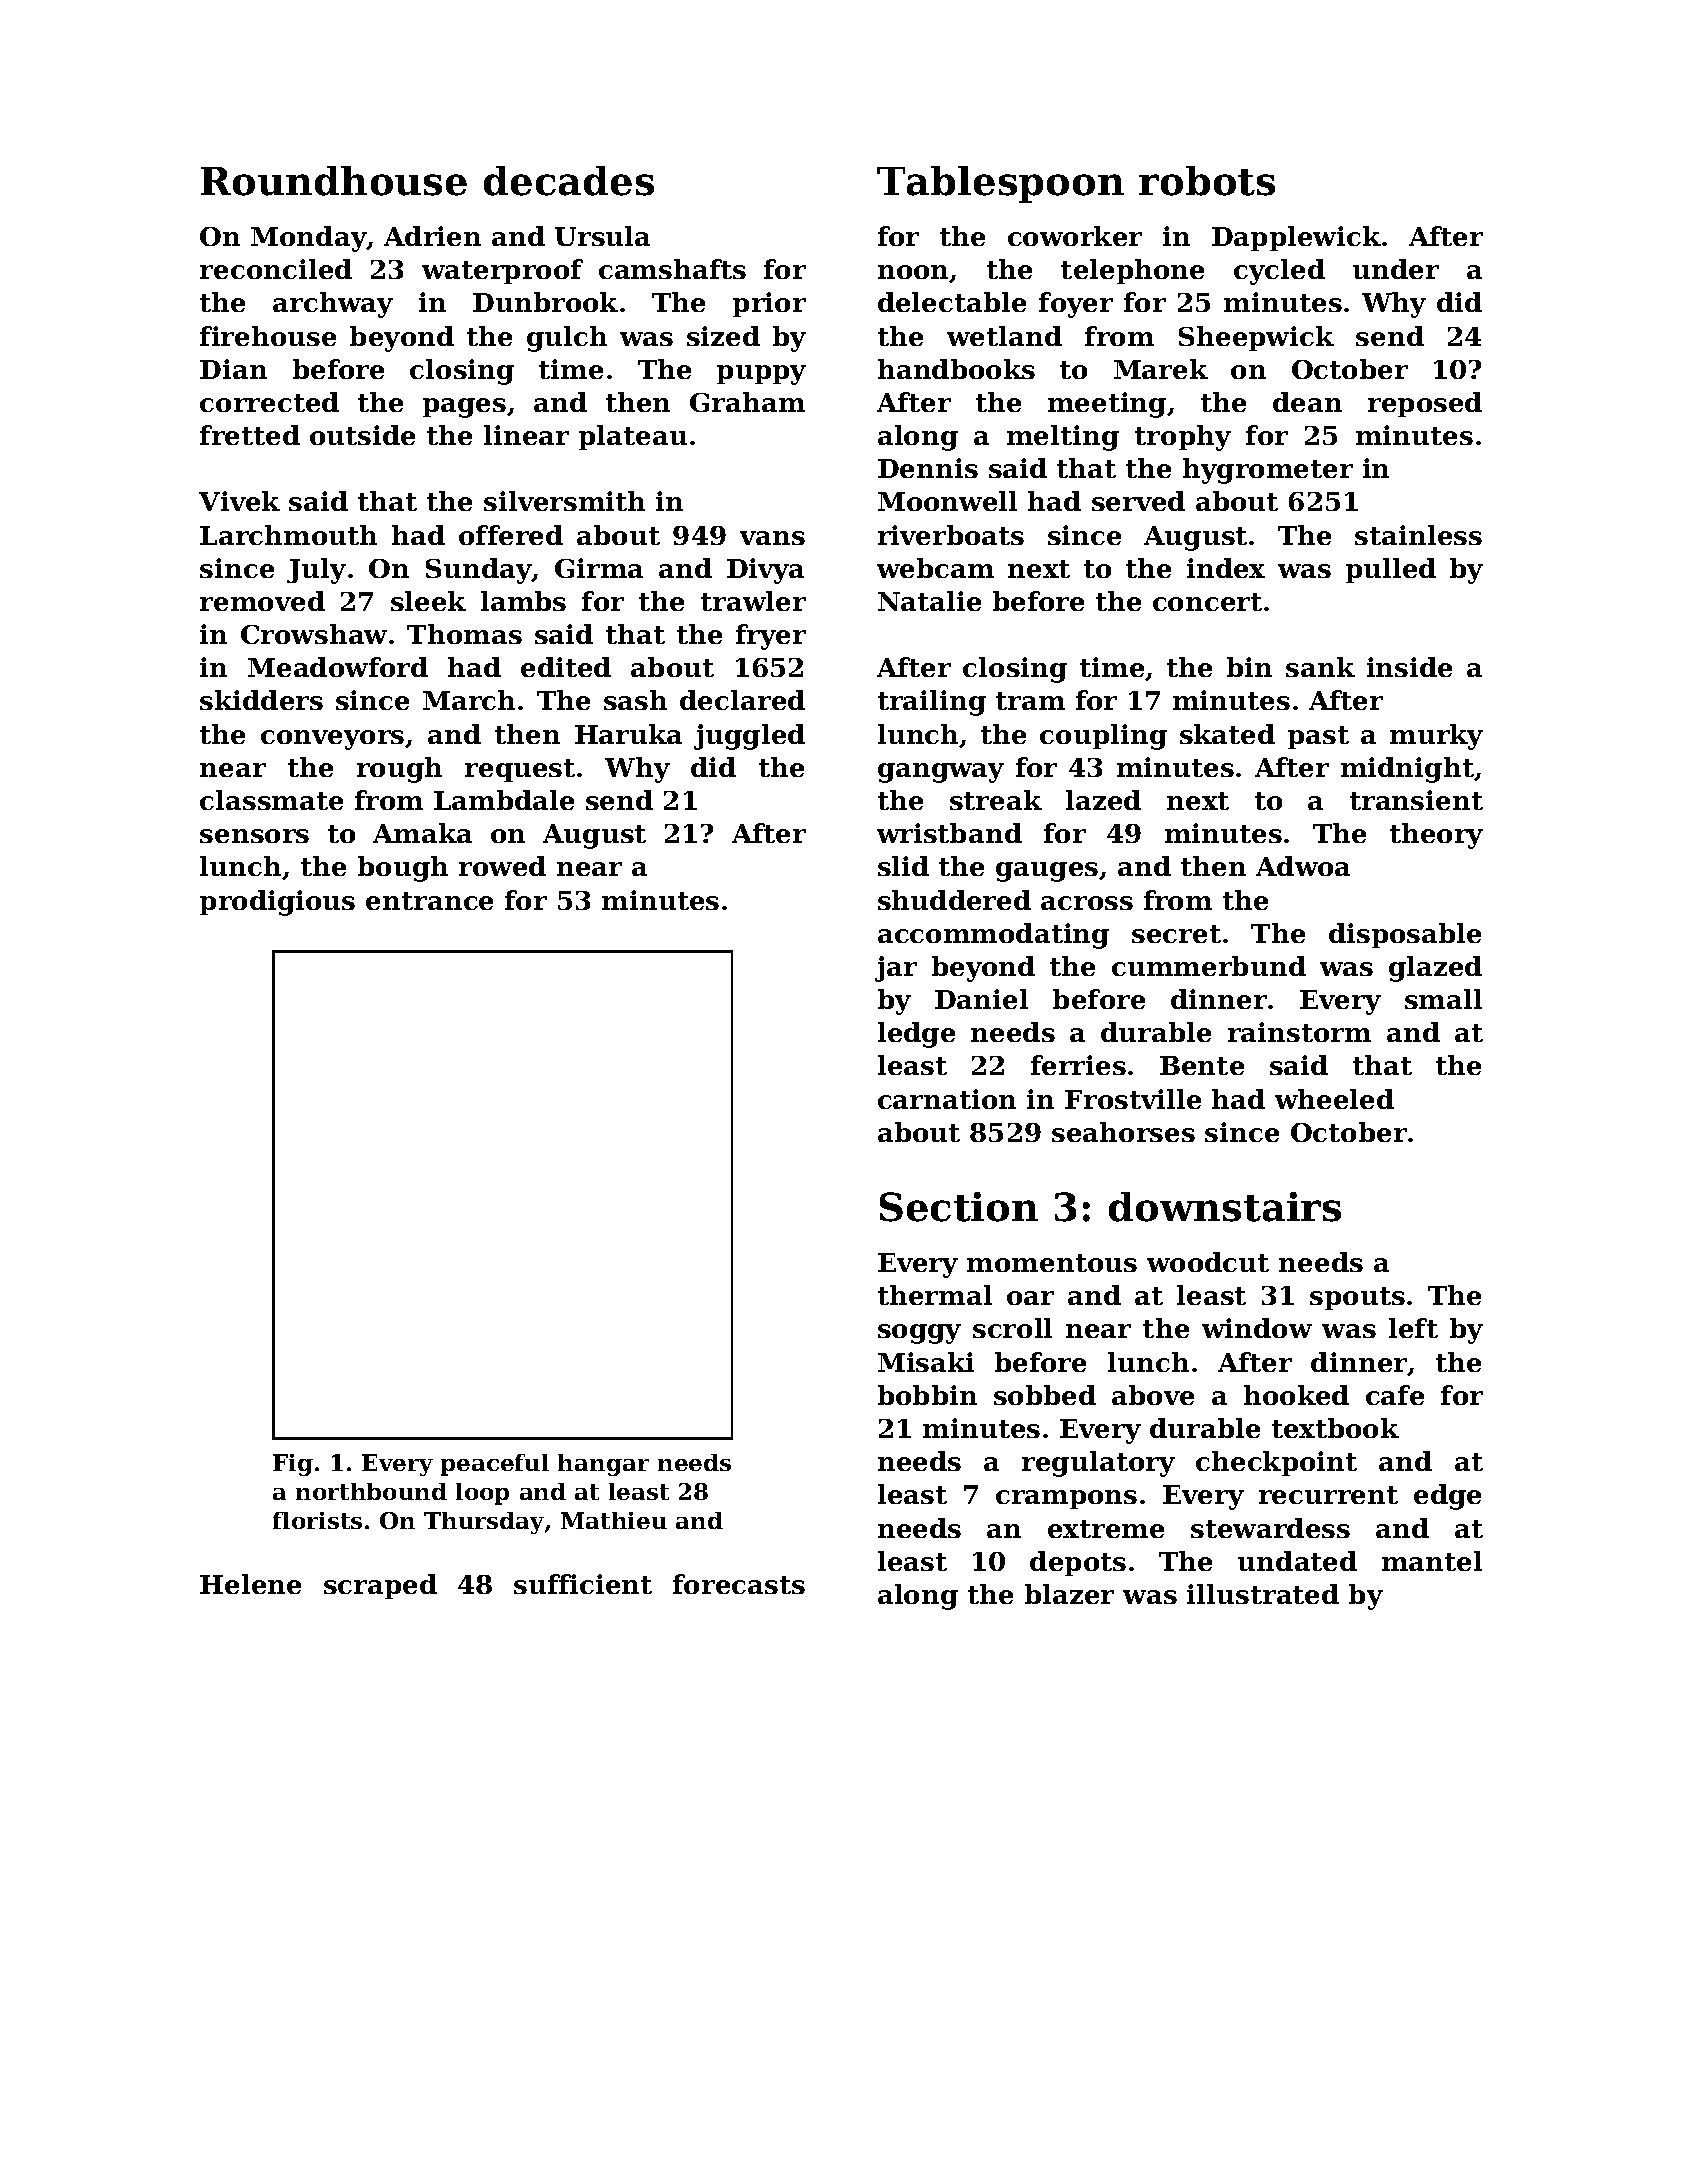 This screenshot has height=2178, width=1683. I want to click on concert, so click(1207, 602).
